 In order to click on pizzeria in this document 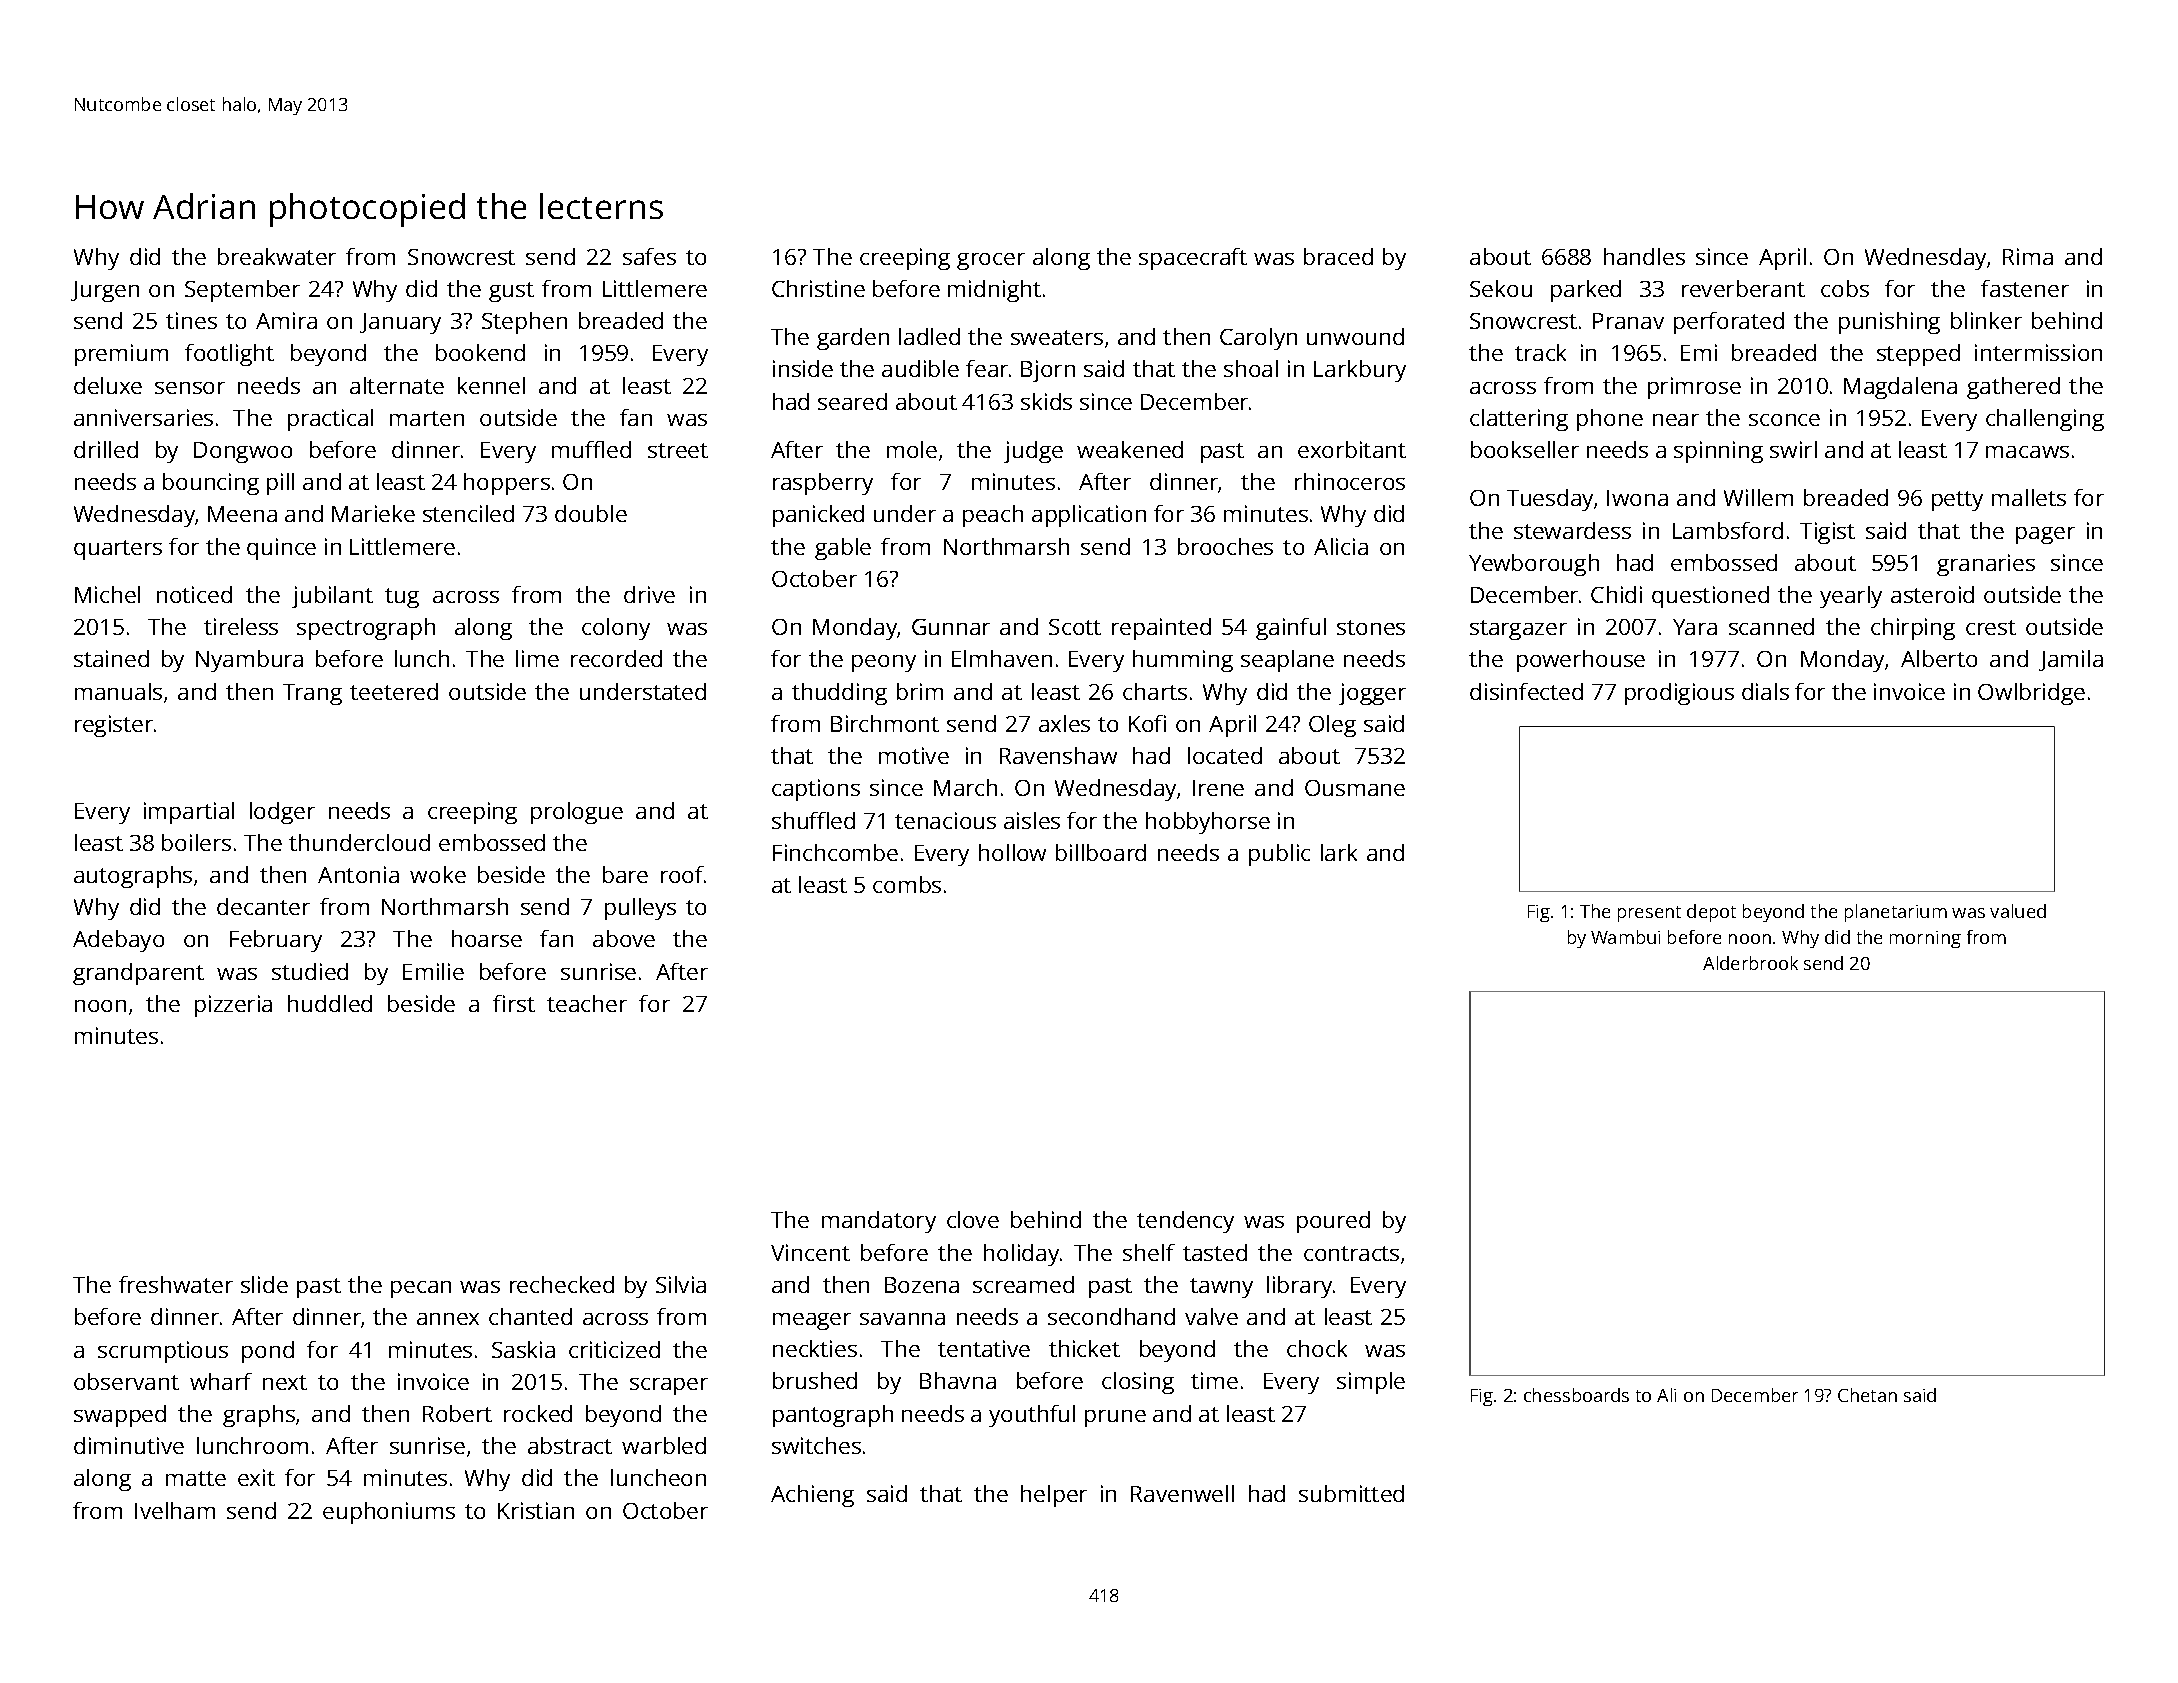, I will do `click(233, 1006)`.
